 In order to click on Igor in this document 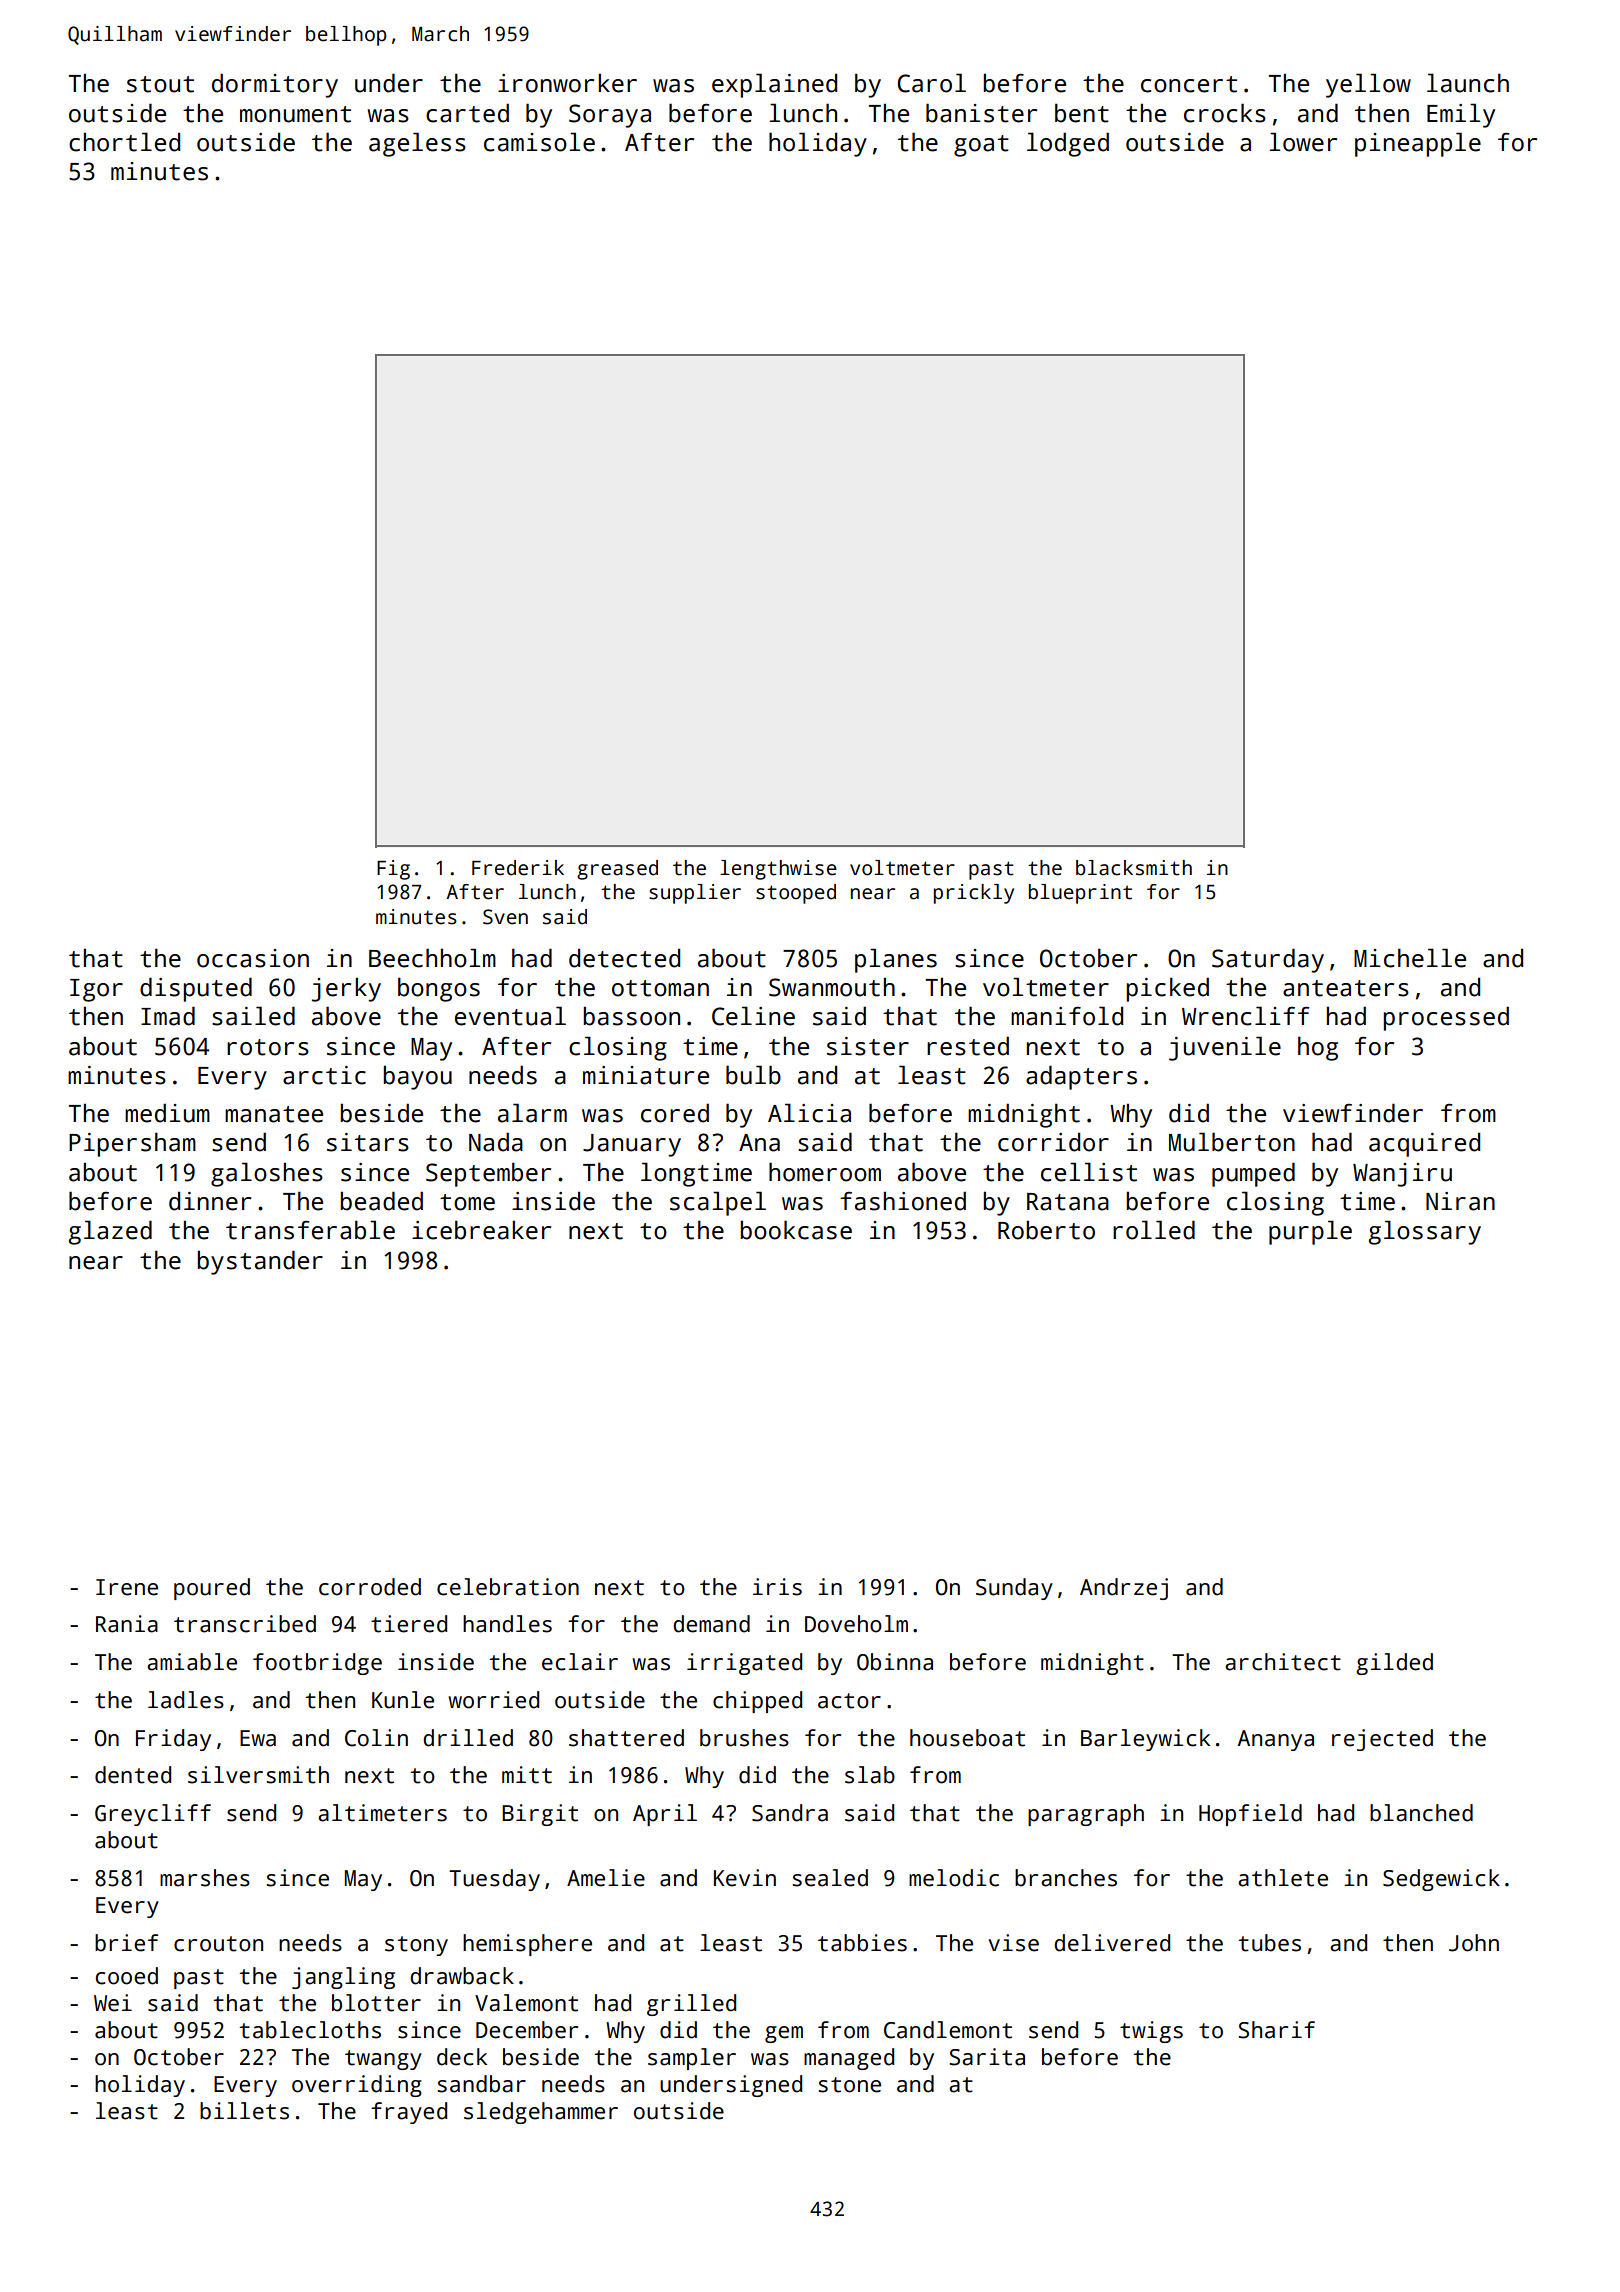, I will do `click(96, 990)`.
